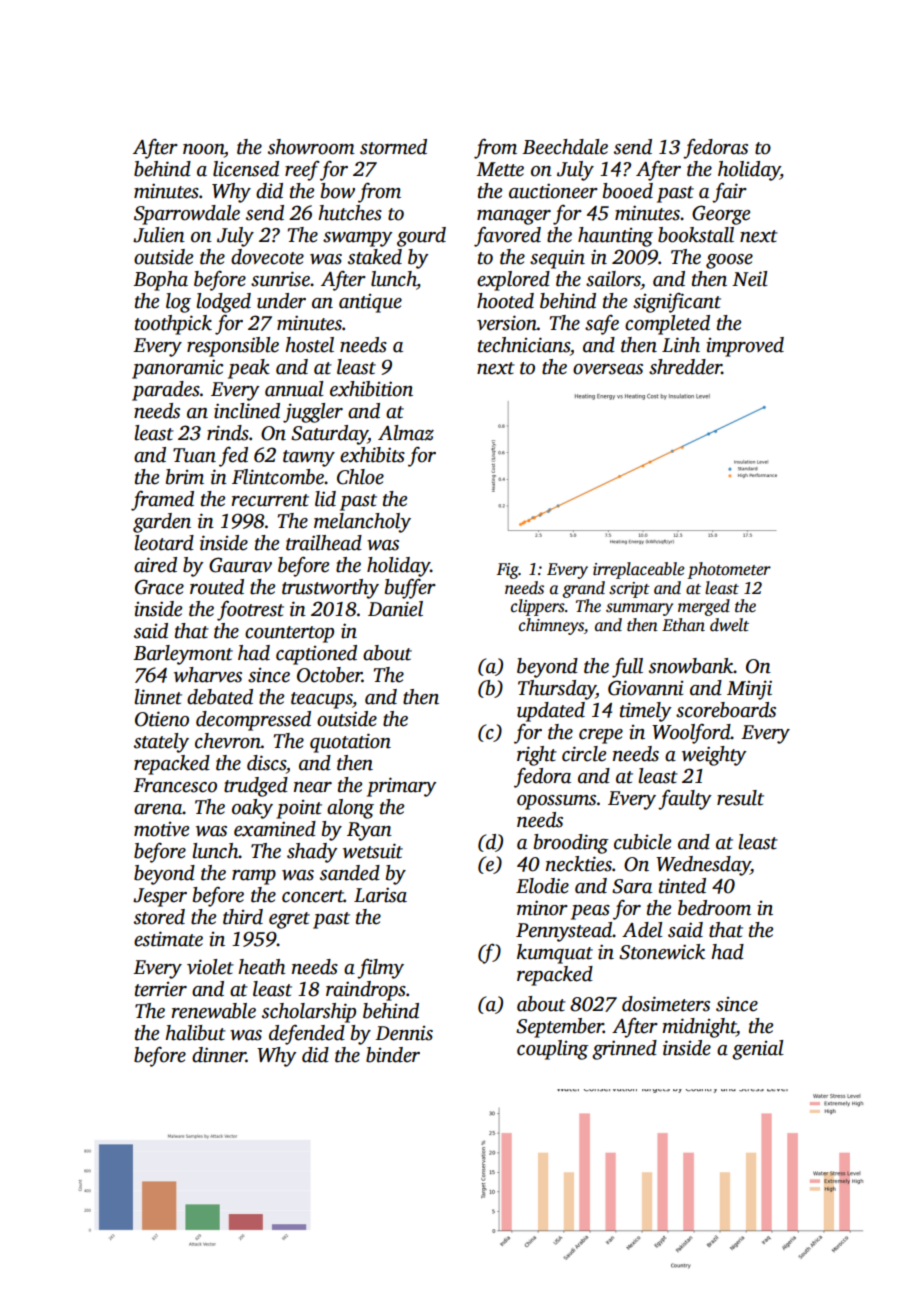  Describe the element at coordinates (681, 345) in the document. I see `Linh` at that location.
